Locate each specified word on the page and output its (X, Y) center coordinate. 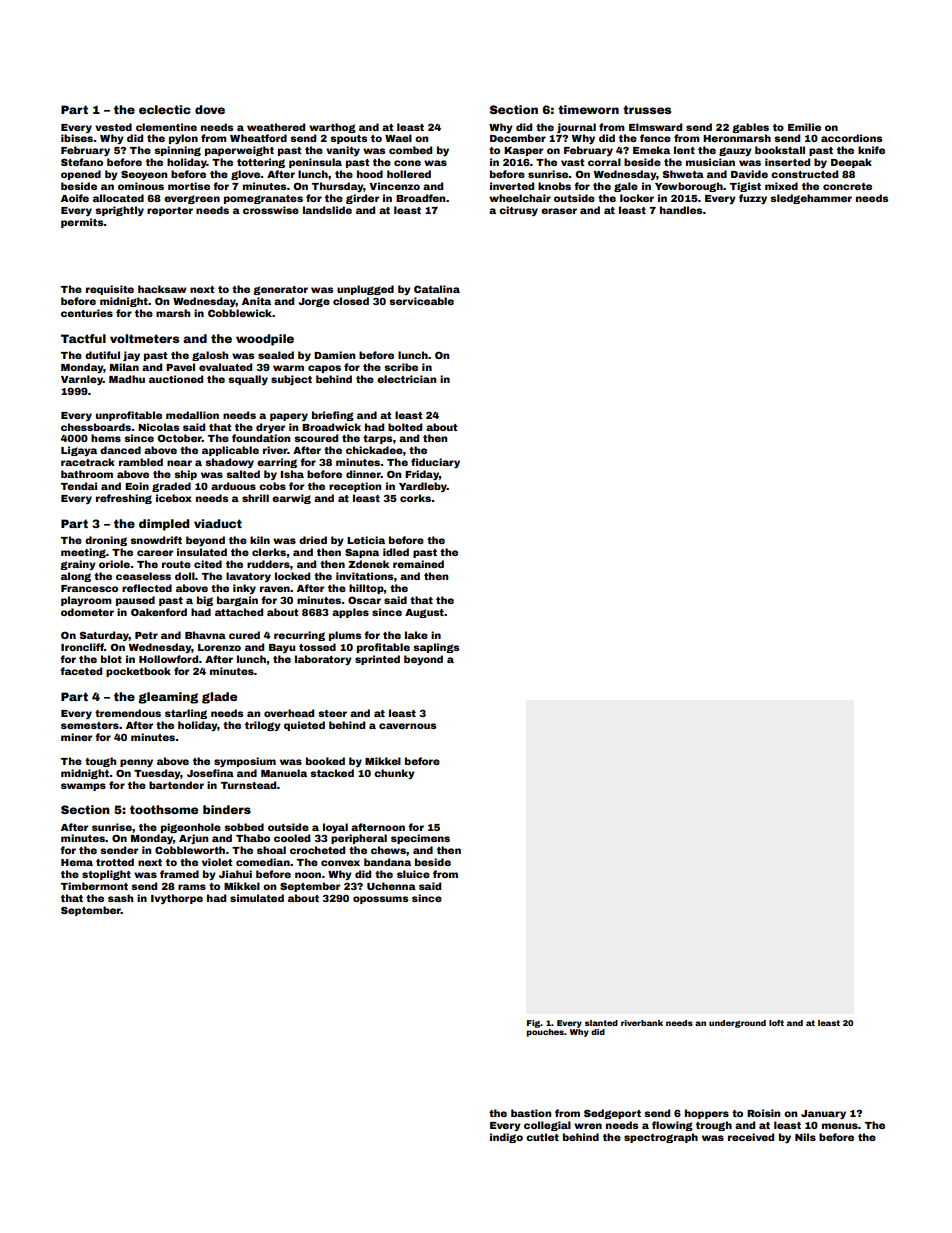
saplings (436, 648)
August (424, 613)
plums (345, 636)
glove (246, 175)
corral (604, 162)
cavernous (407, 726)
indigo (506, 1138)
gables (750, 128)
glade (219, 698)
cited (208, 564)
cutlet (542, 1137)
